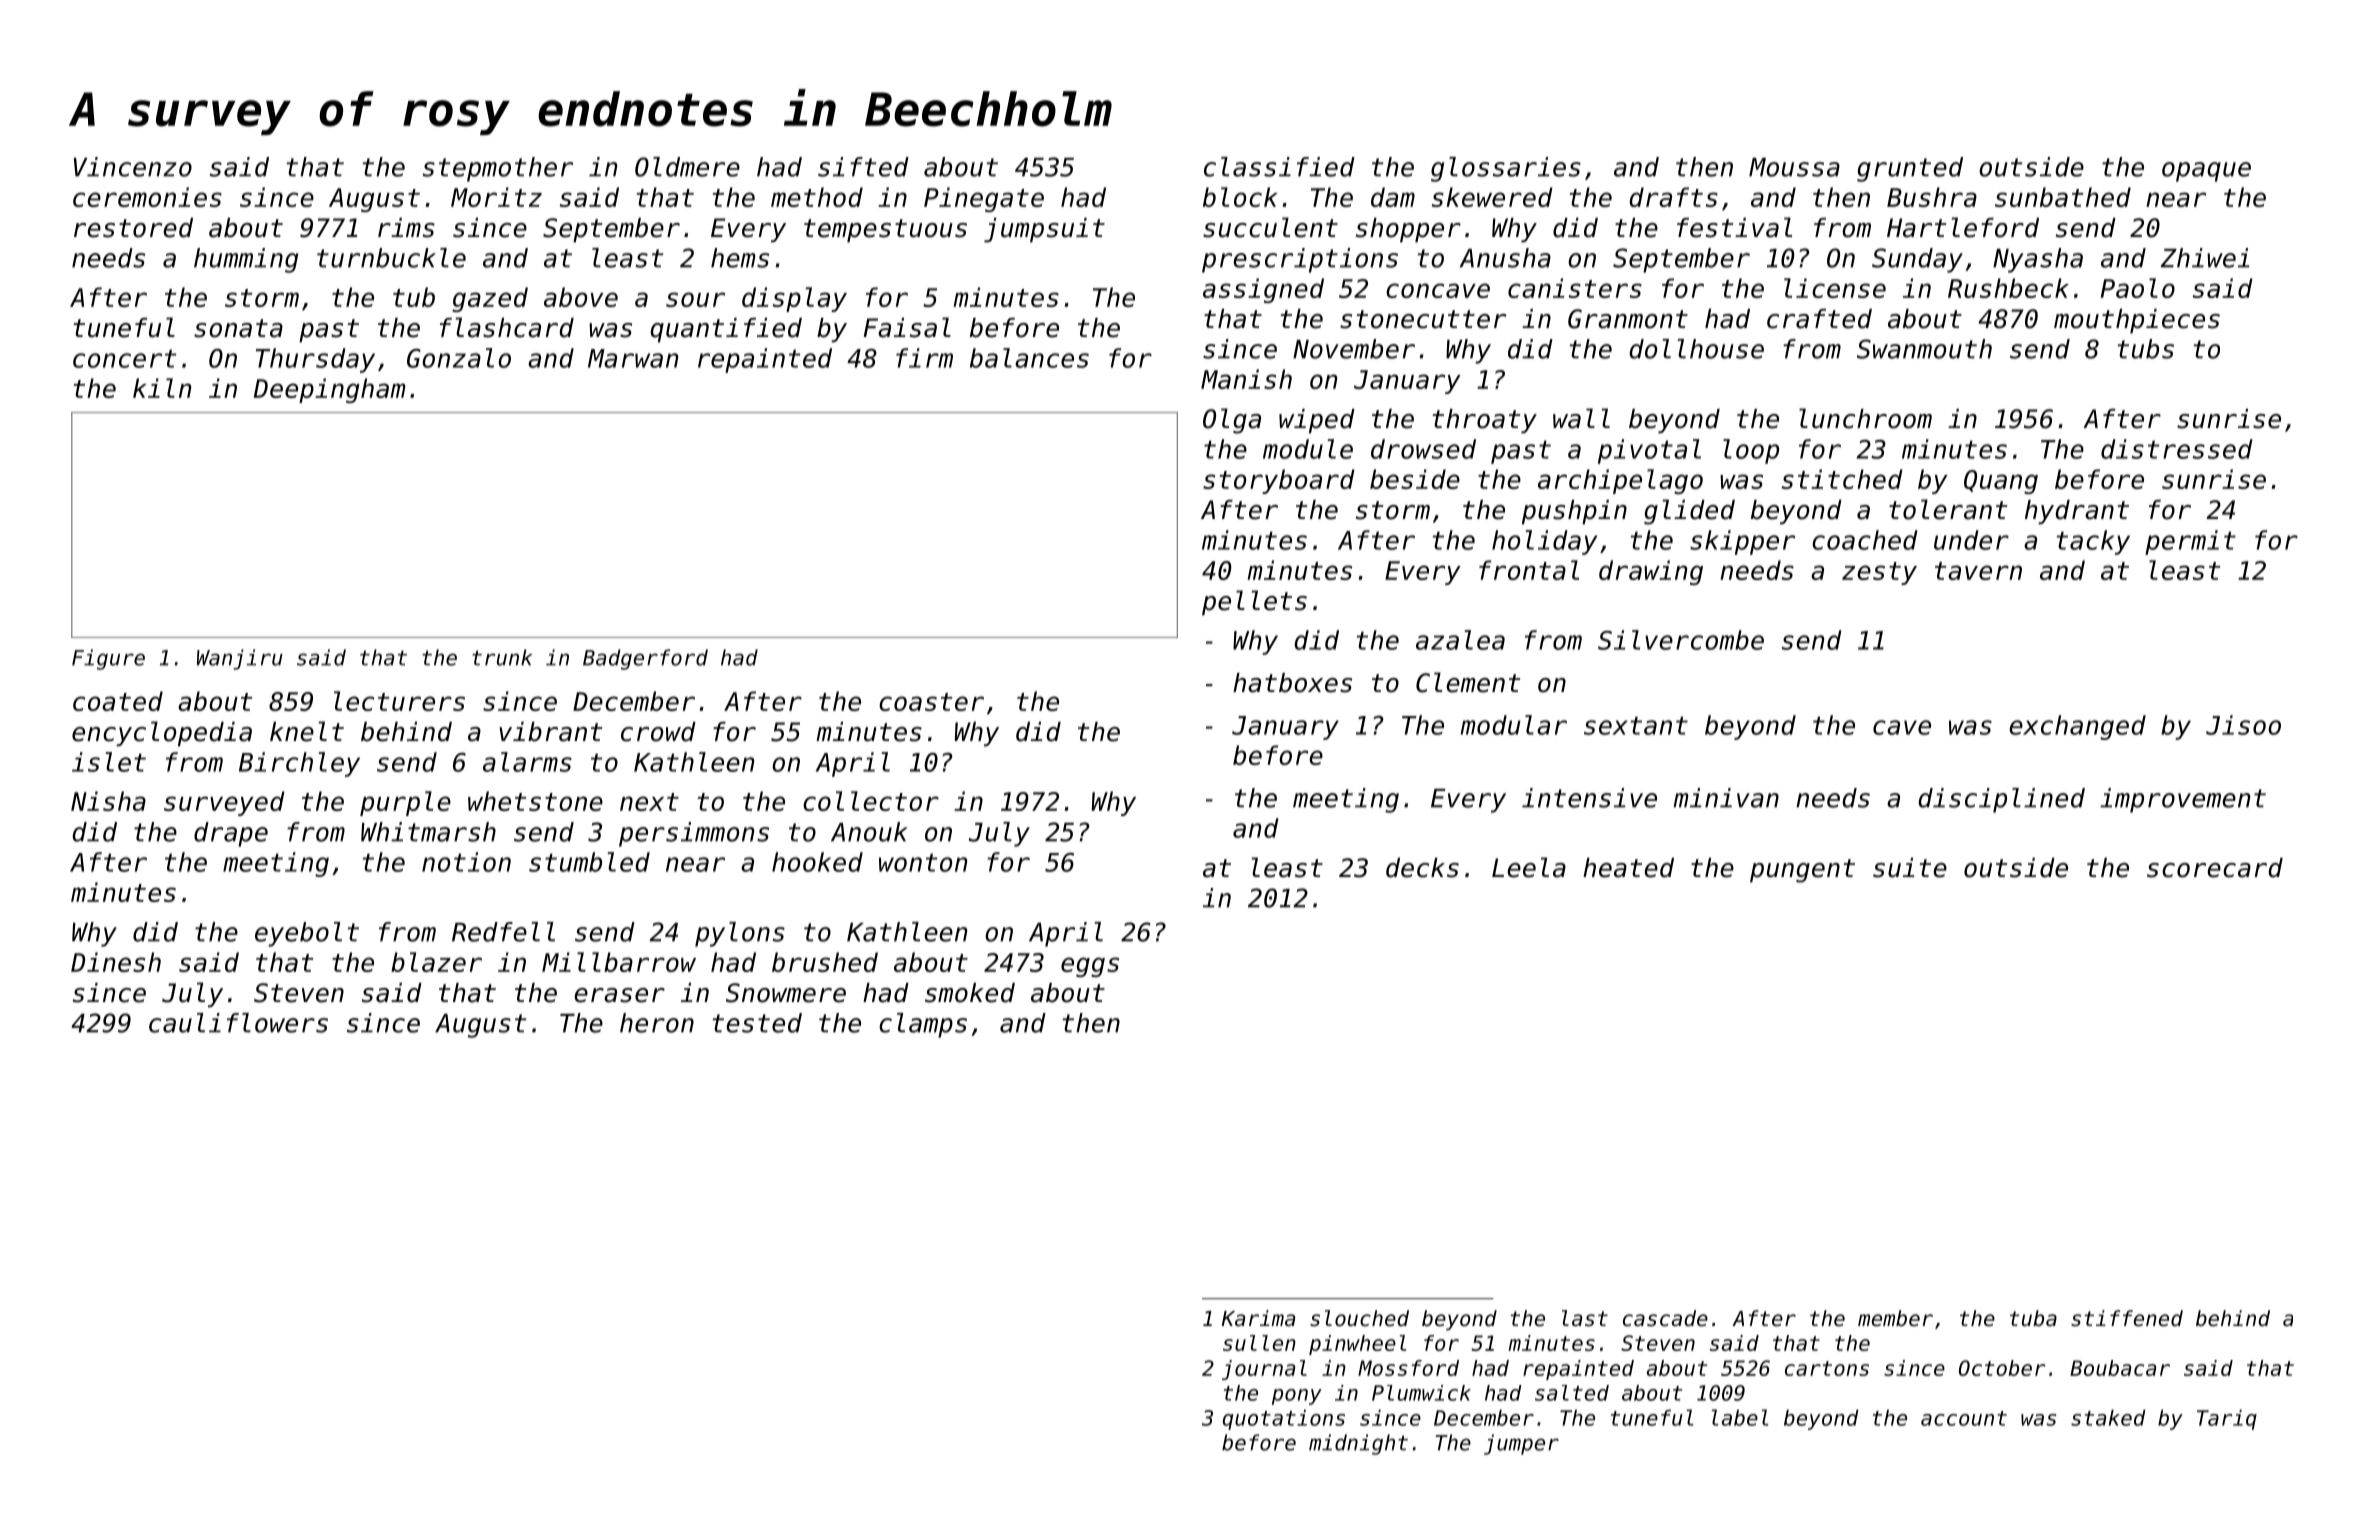  I want to click on cauliflowers, so click(238, 1023).
